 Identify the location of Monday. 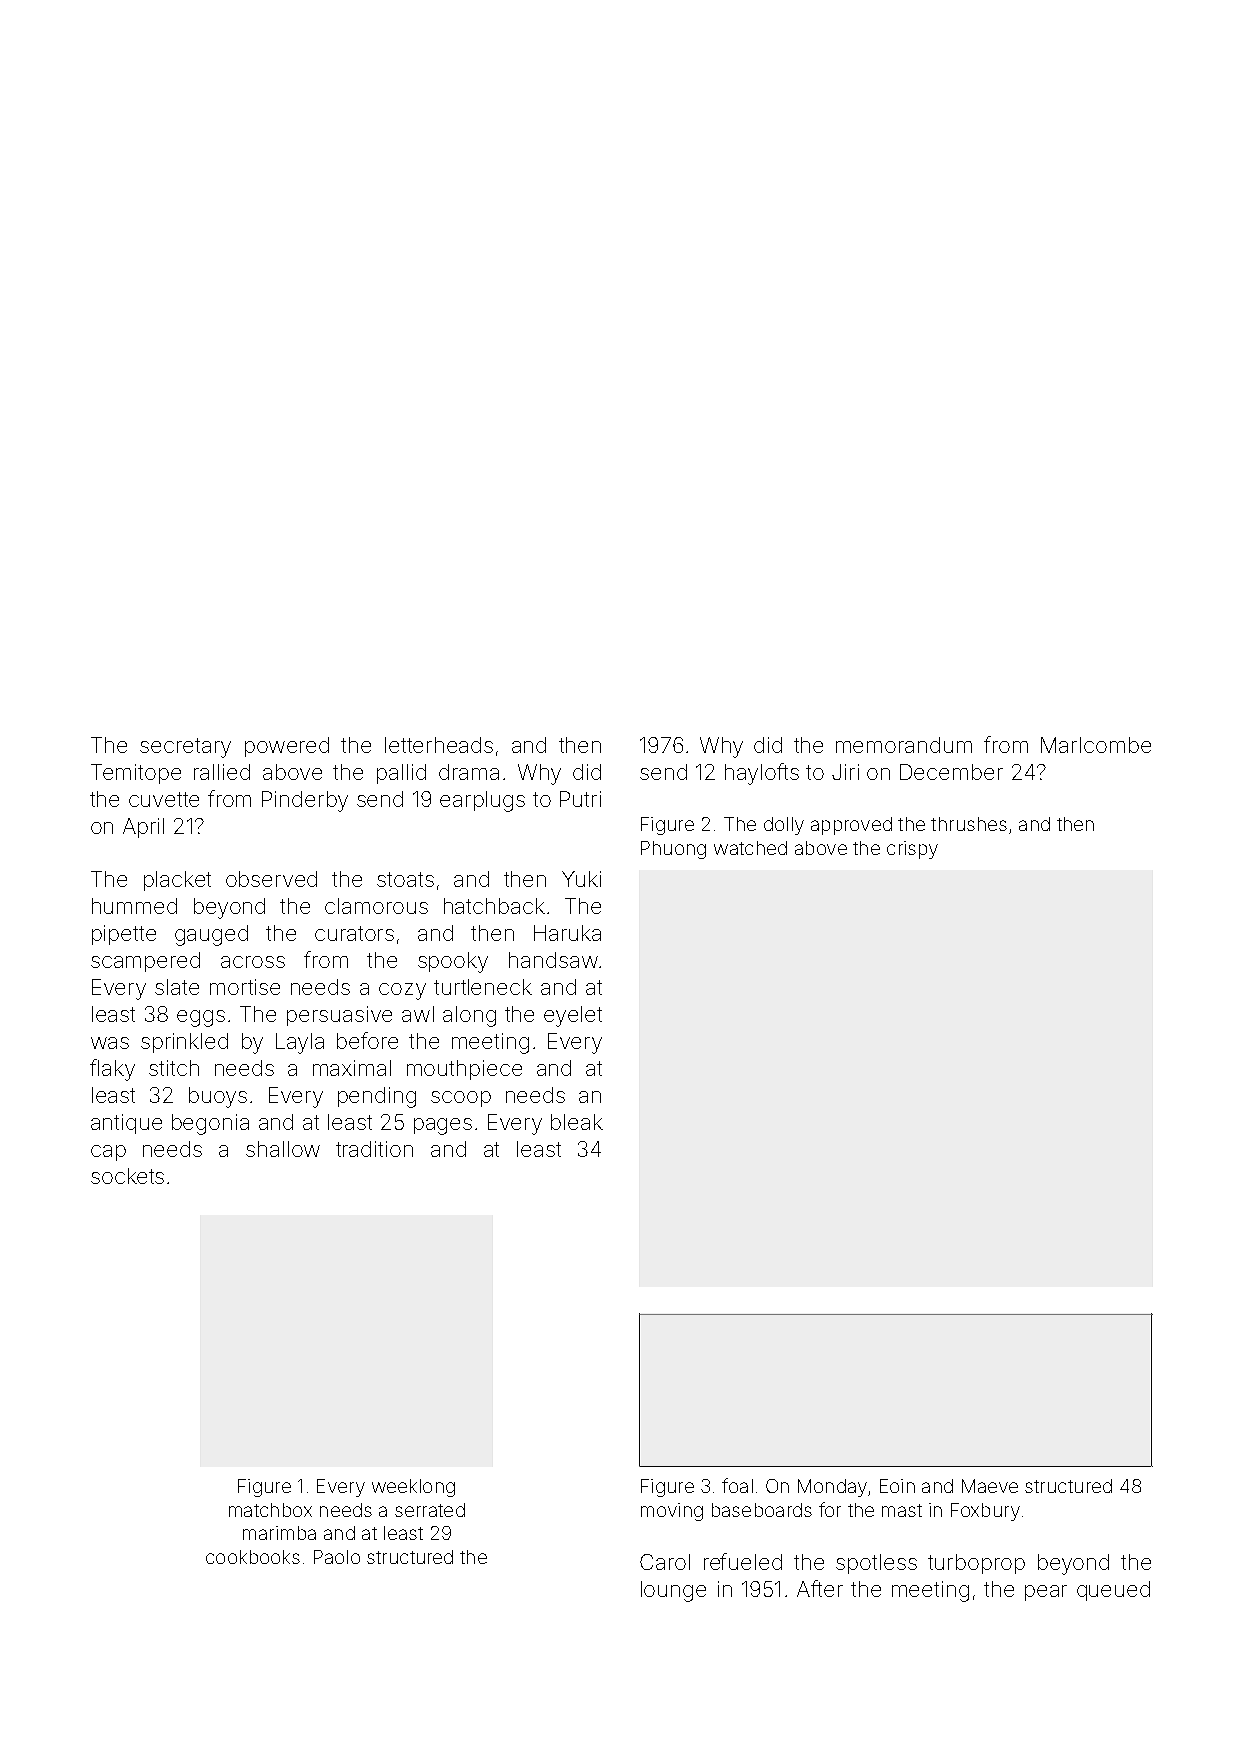
(832, 1488).
